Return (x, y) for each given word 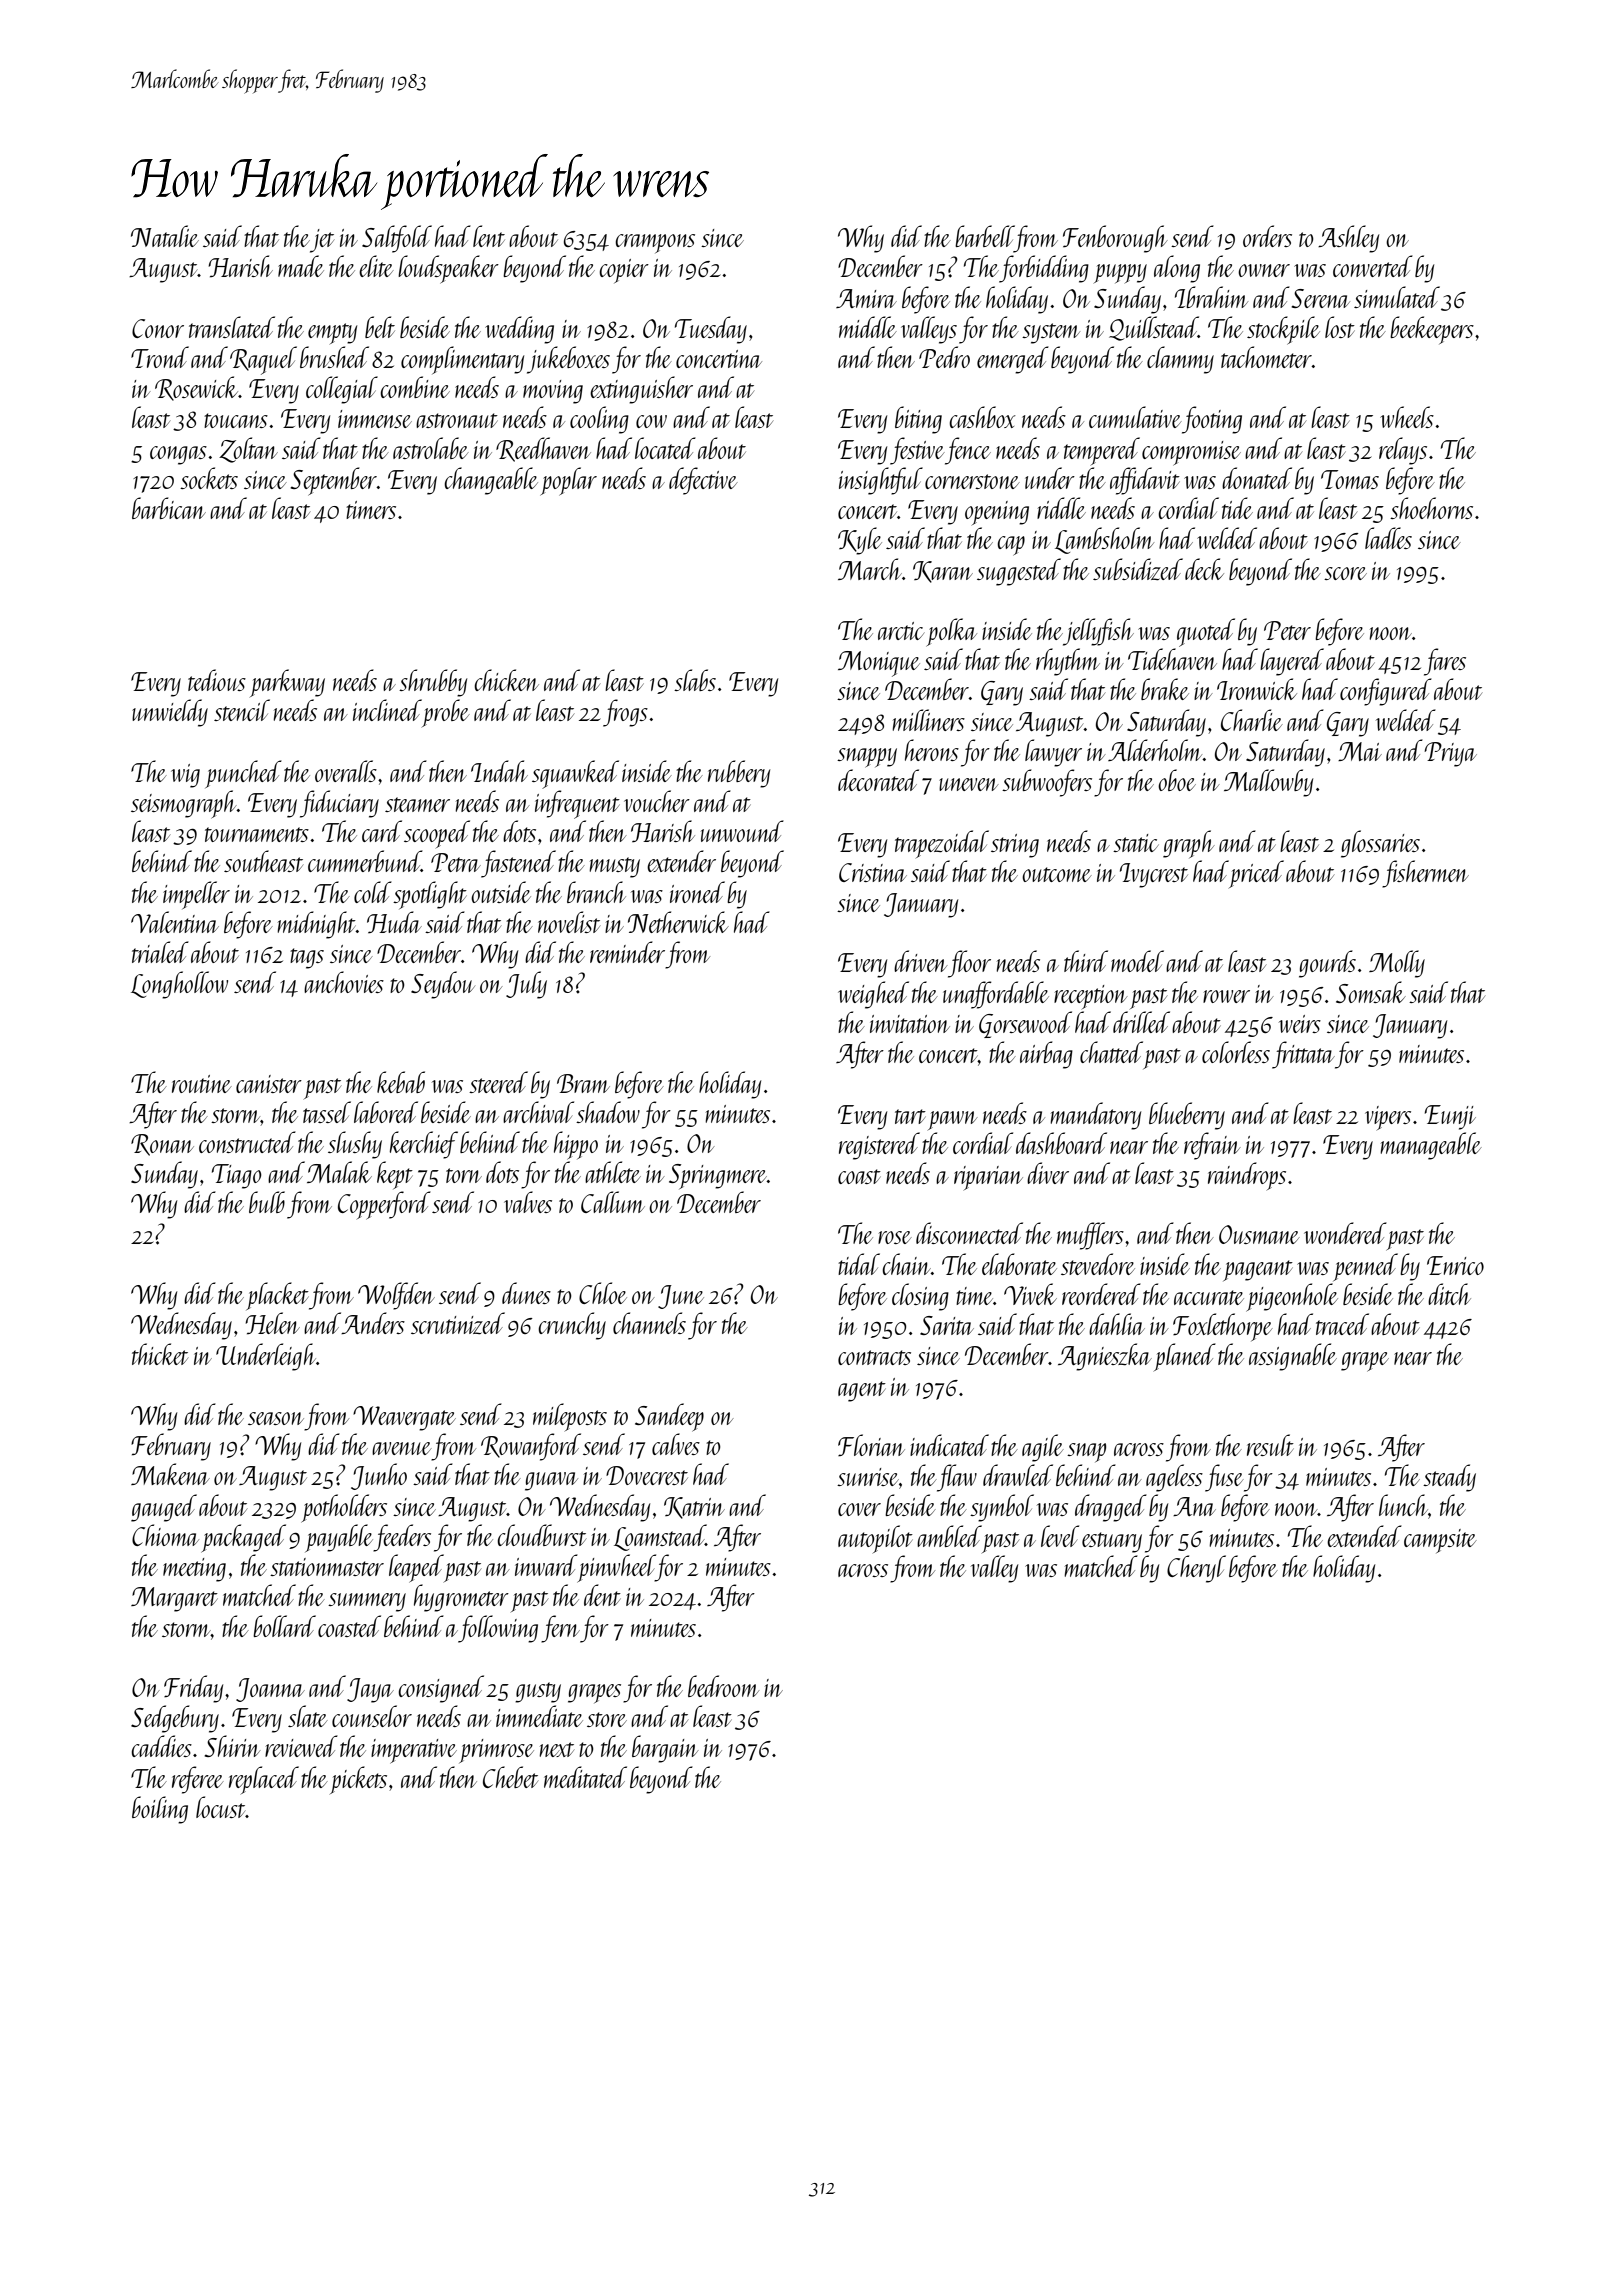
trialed (160, 952)
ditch (1449, 1294)
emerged (1013, 360)
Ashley (1348, 239)
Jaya (370, 1690)
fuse (1224, 1478)
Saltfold (397, 239)
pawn (952, 1120)
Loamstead (660, 1537)
